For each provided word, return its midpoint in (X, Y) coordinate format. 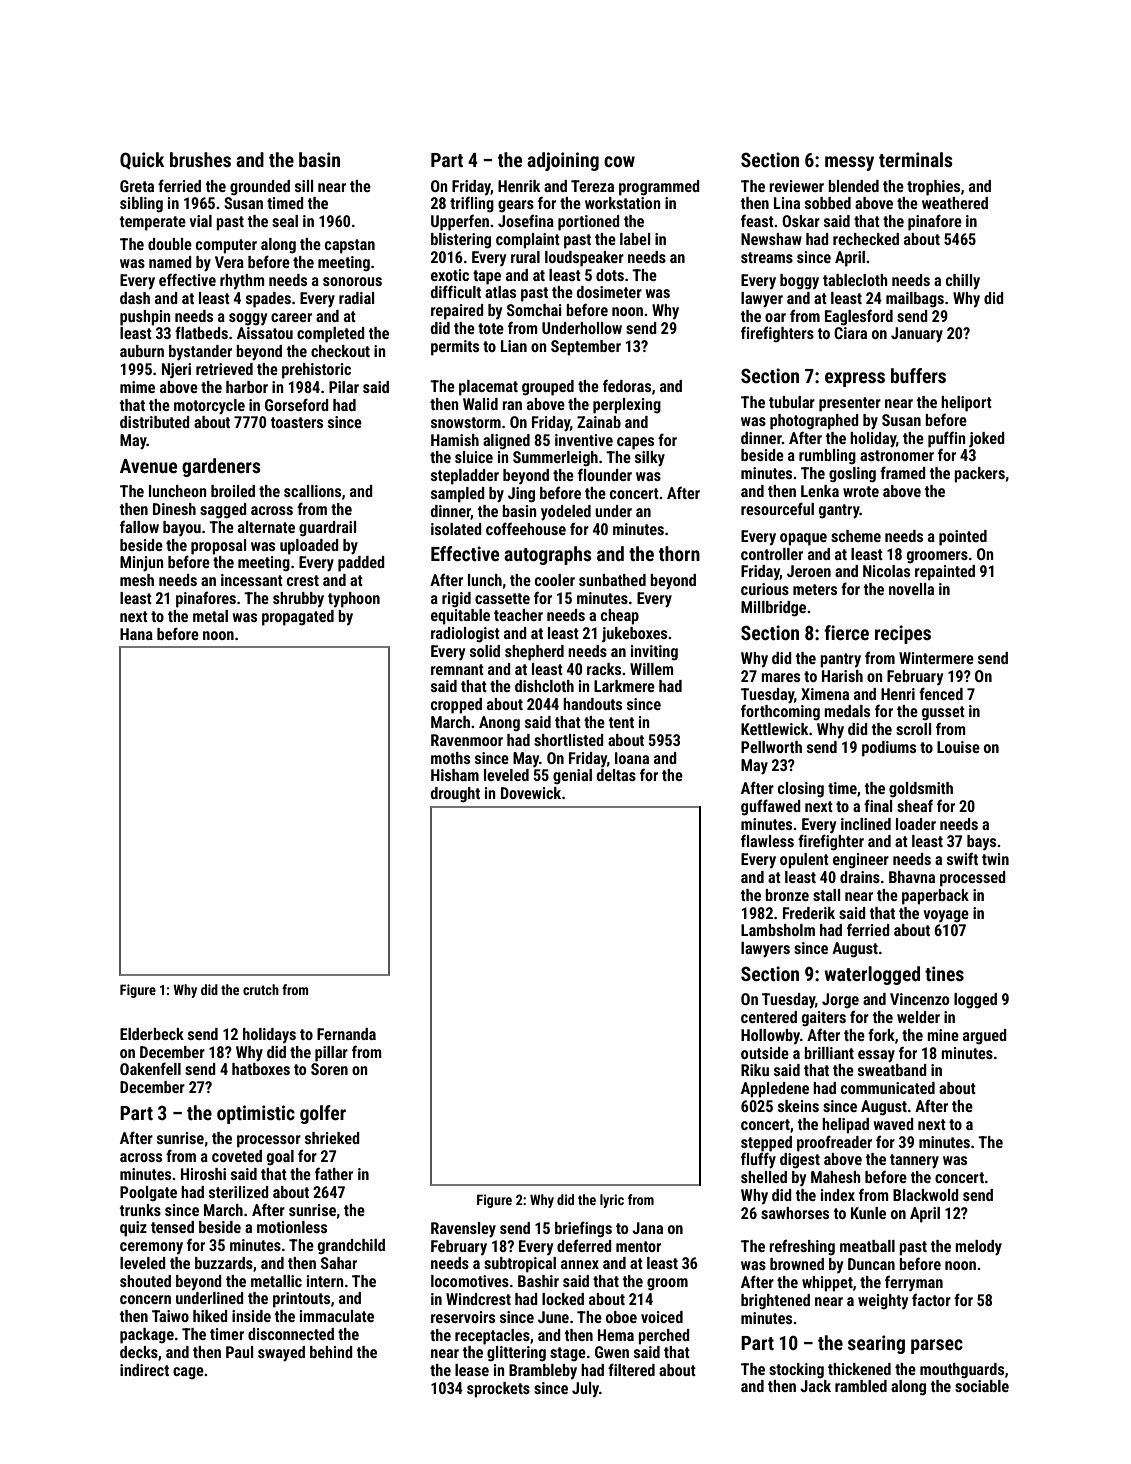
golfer (323, 1114)
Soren (329, 1069)
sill (304, 186)
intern (325, 1281)
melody (978, 1248)
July (585, 1389)
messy (849, 163)
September (586, 348)
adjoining (563, 161)
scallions (312, 491)
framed (903, 472)
